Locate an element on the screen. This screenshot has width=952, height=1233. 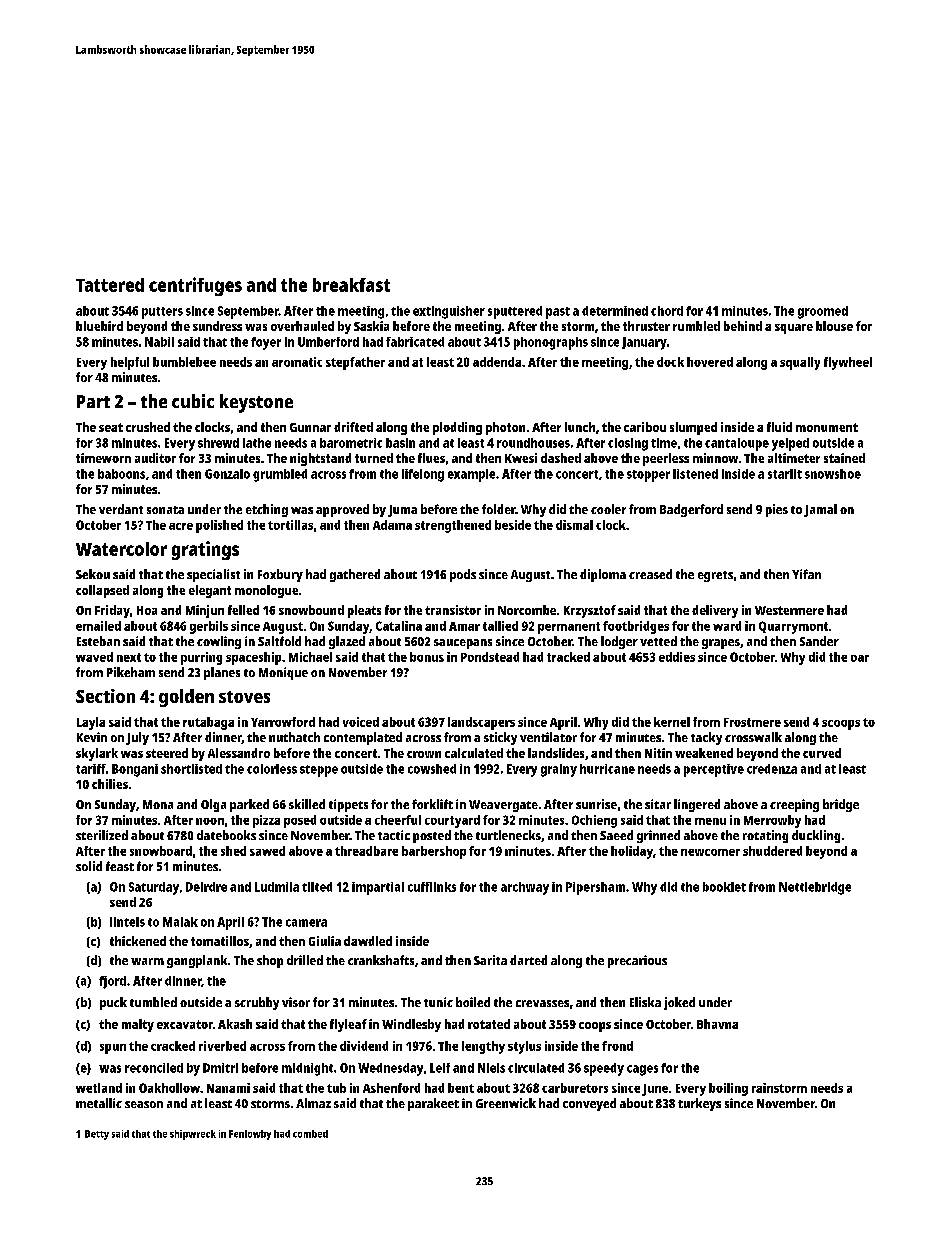
chord is located at coordinates (667, 311).
